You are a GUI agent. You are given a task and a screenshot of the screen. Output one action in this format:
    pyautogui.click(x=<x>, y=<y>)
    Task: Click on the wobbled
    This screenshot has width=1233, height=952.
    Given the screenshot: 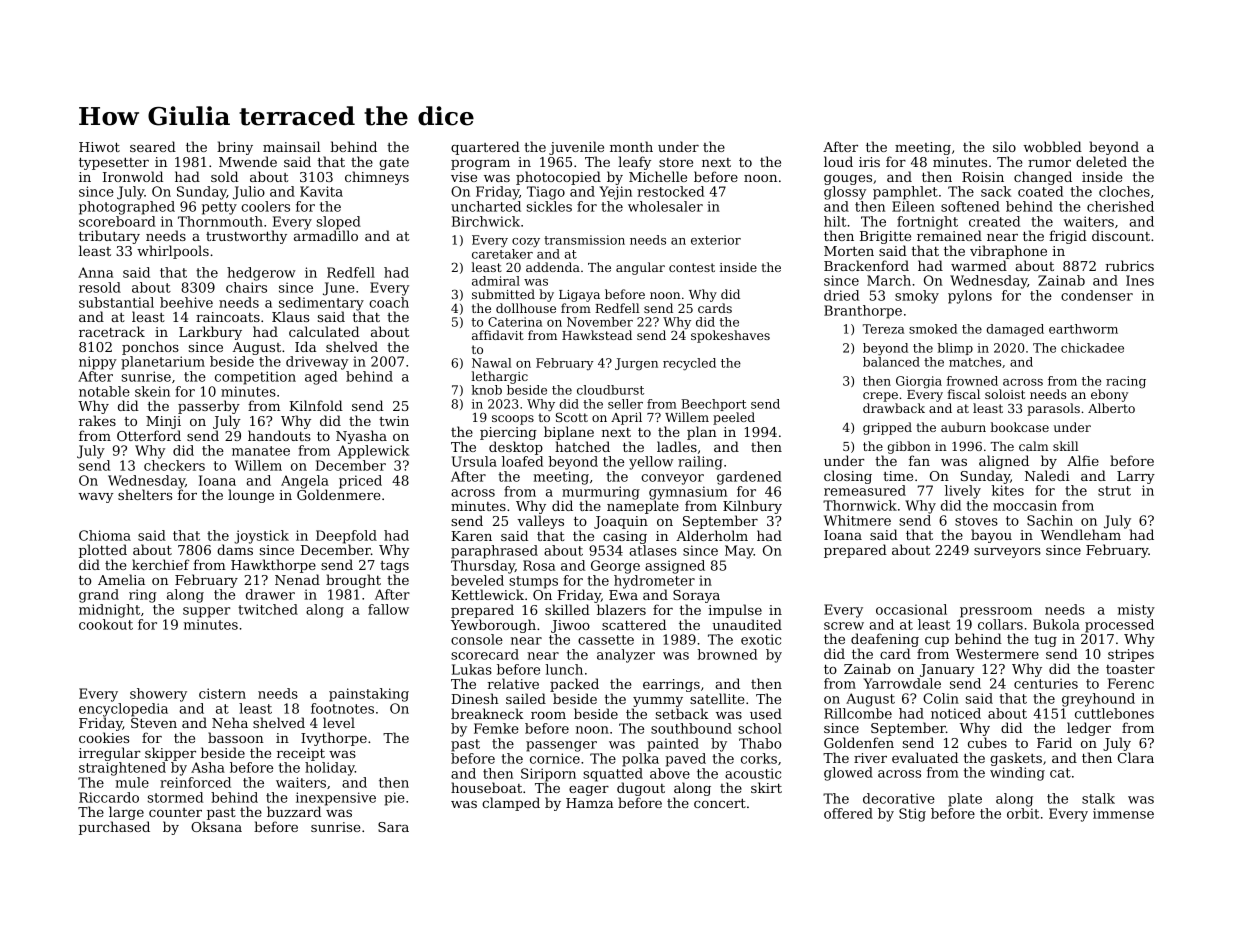 What is the action you would take?
    pyautogui.click(x=1052, y=146)
